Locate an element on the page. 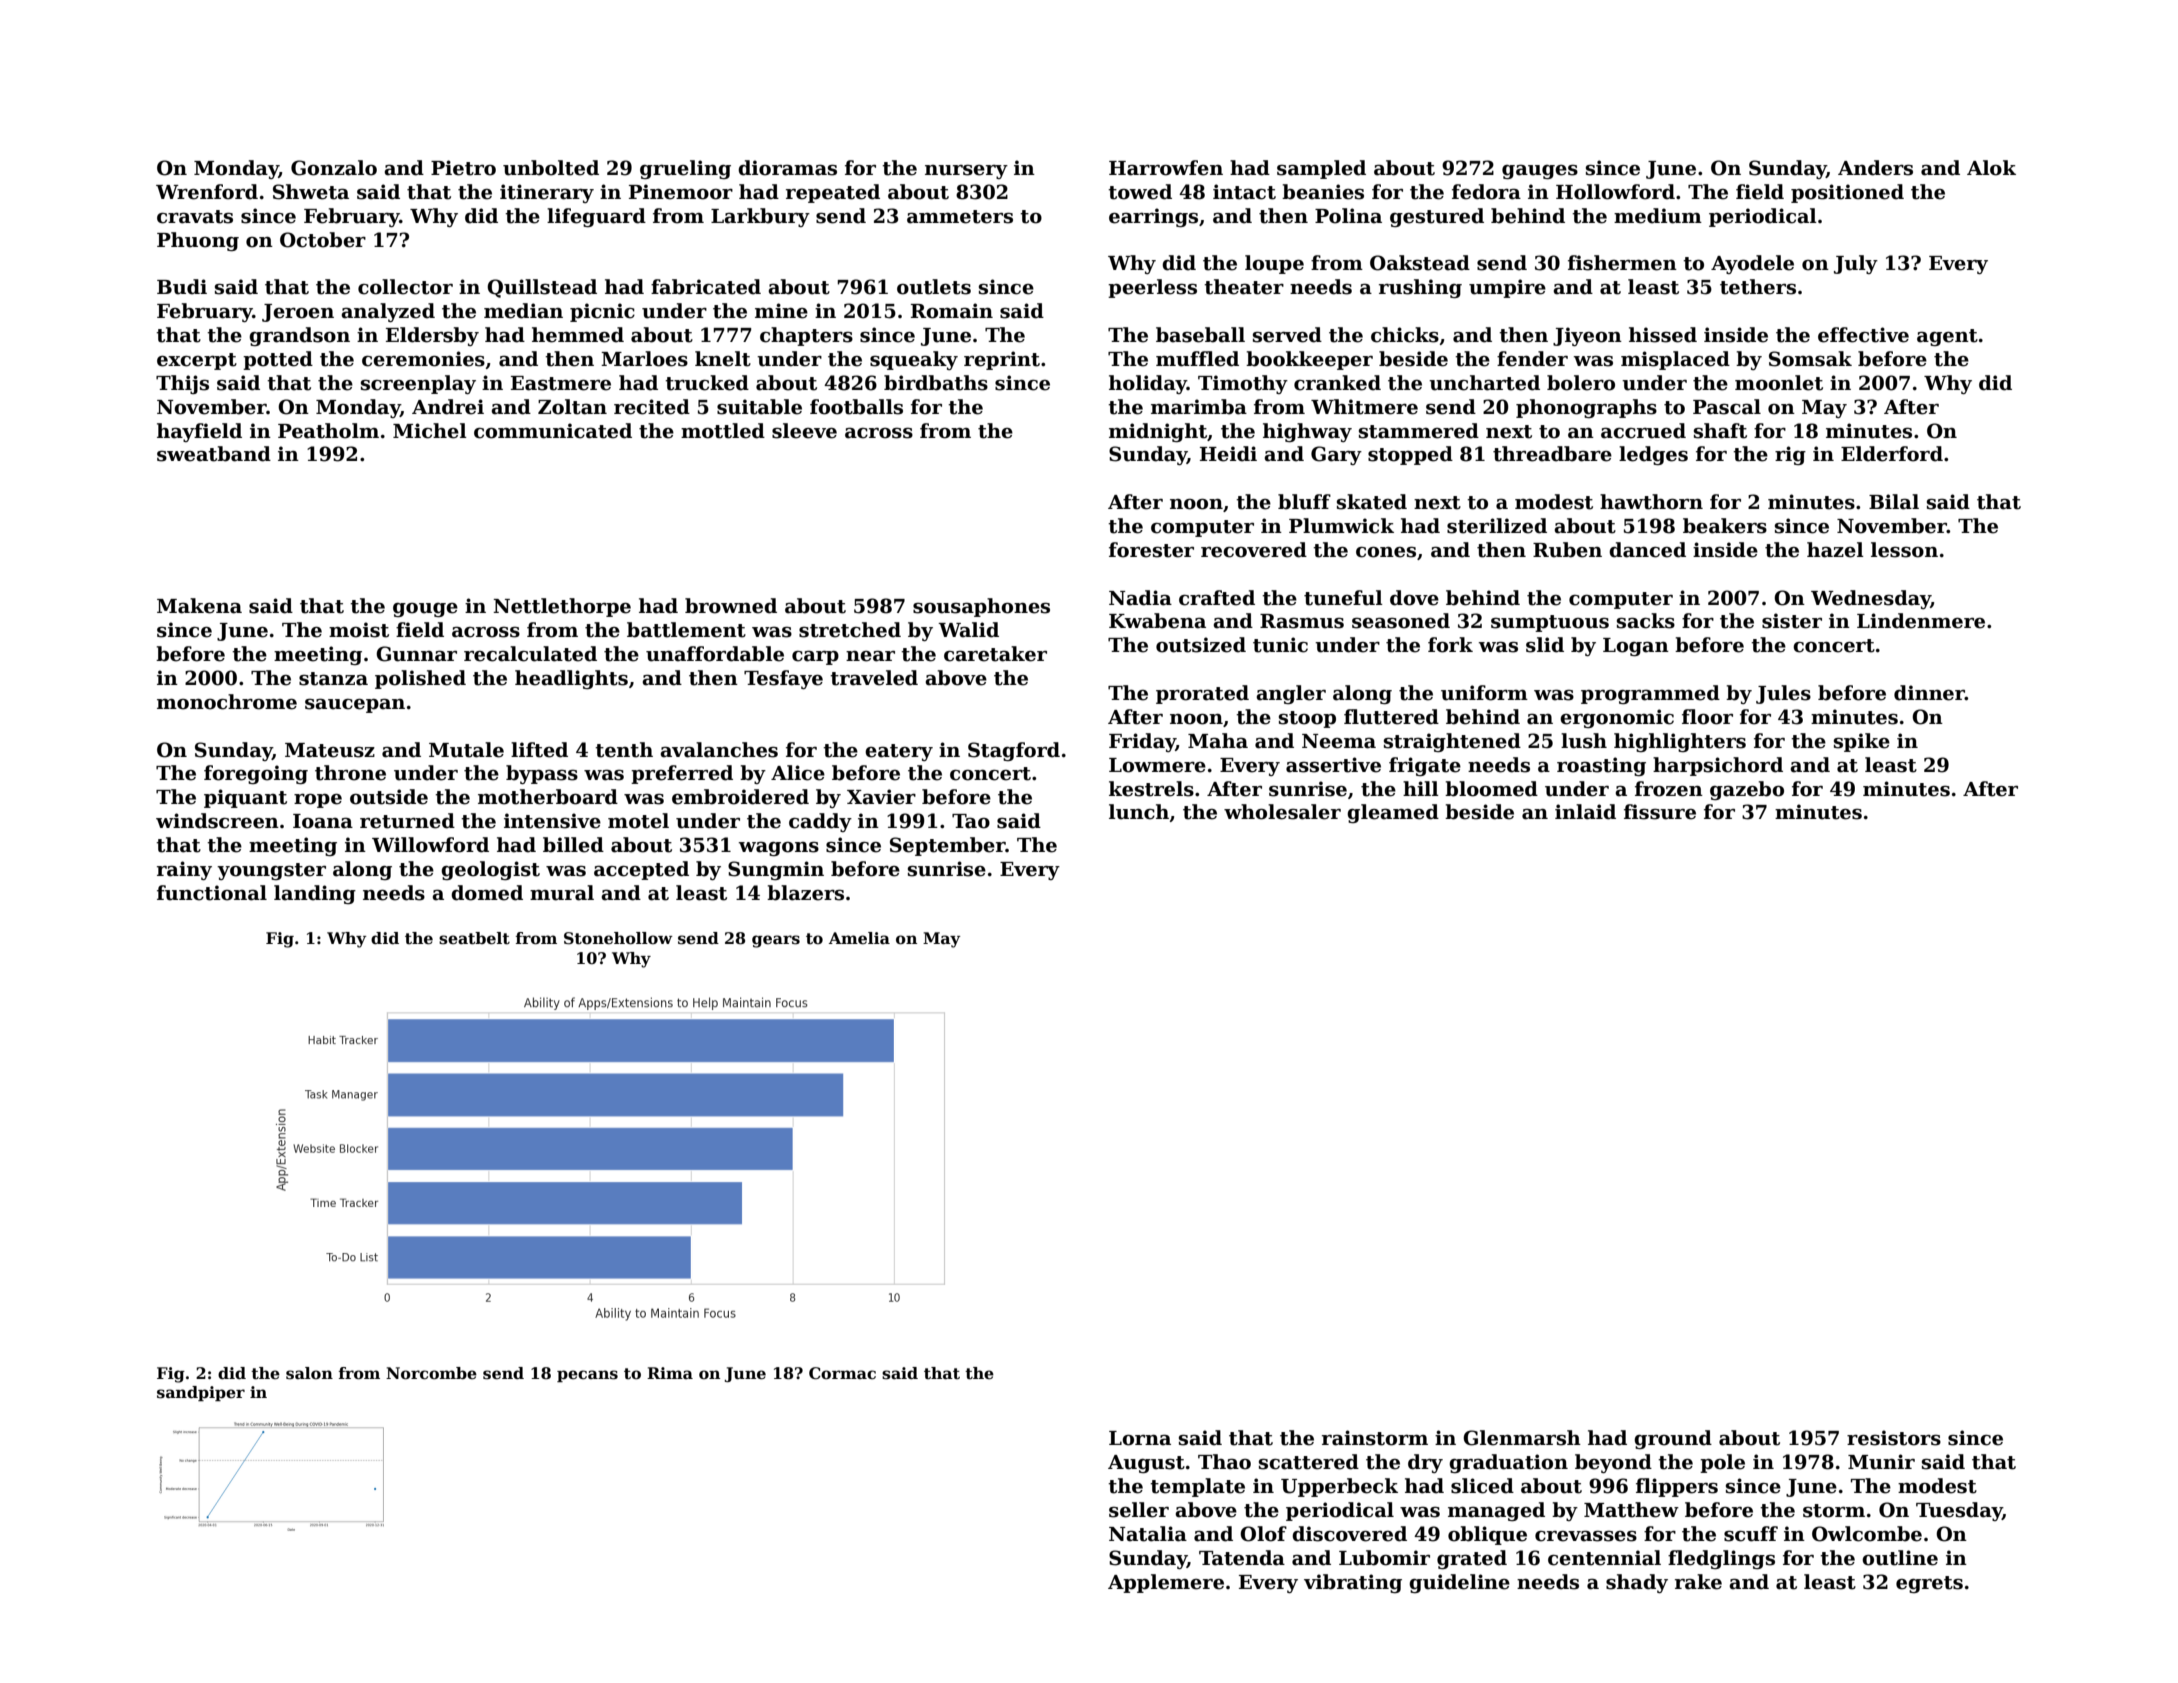 Image resolution: width=2178 pixels, height=1683 pixels. Makena is located at coordinates (199, 606).
